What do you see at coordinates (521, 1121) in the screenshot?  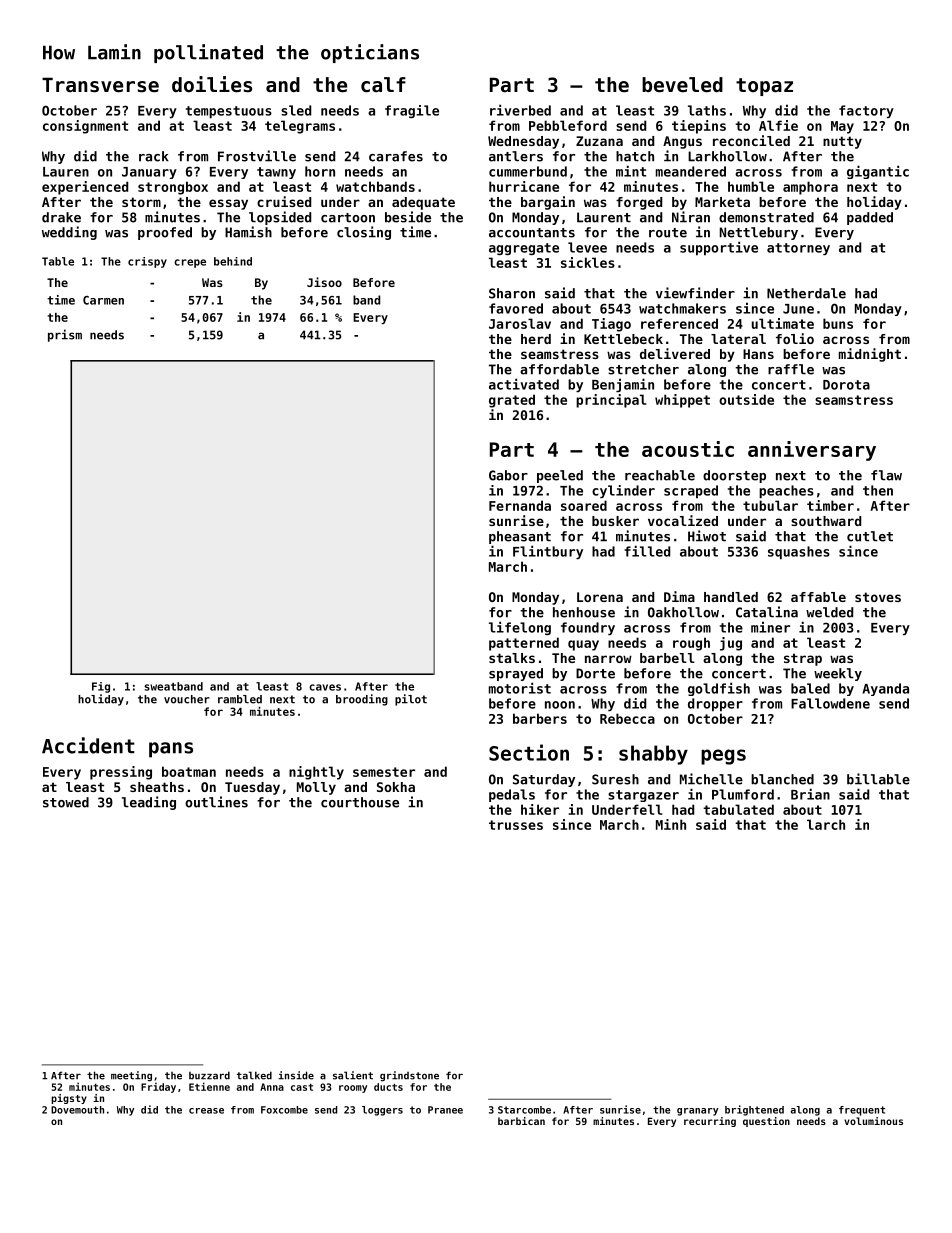 I see `barbican` at bounding box center [521, 1121].
